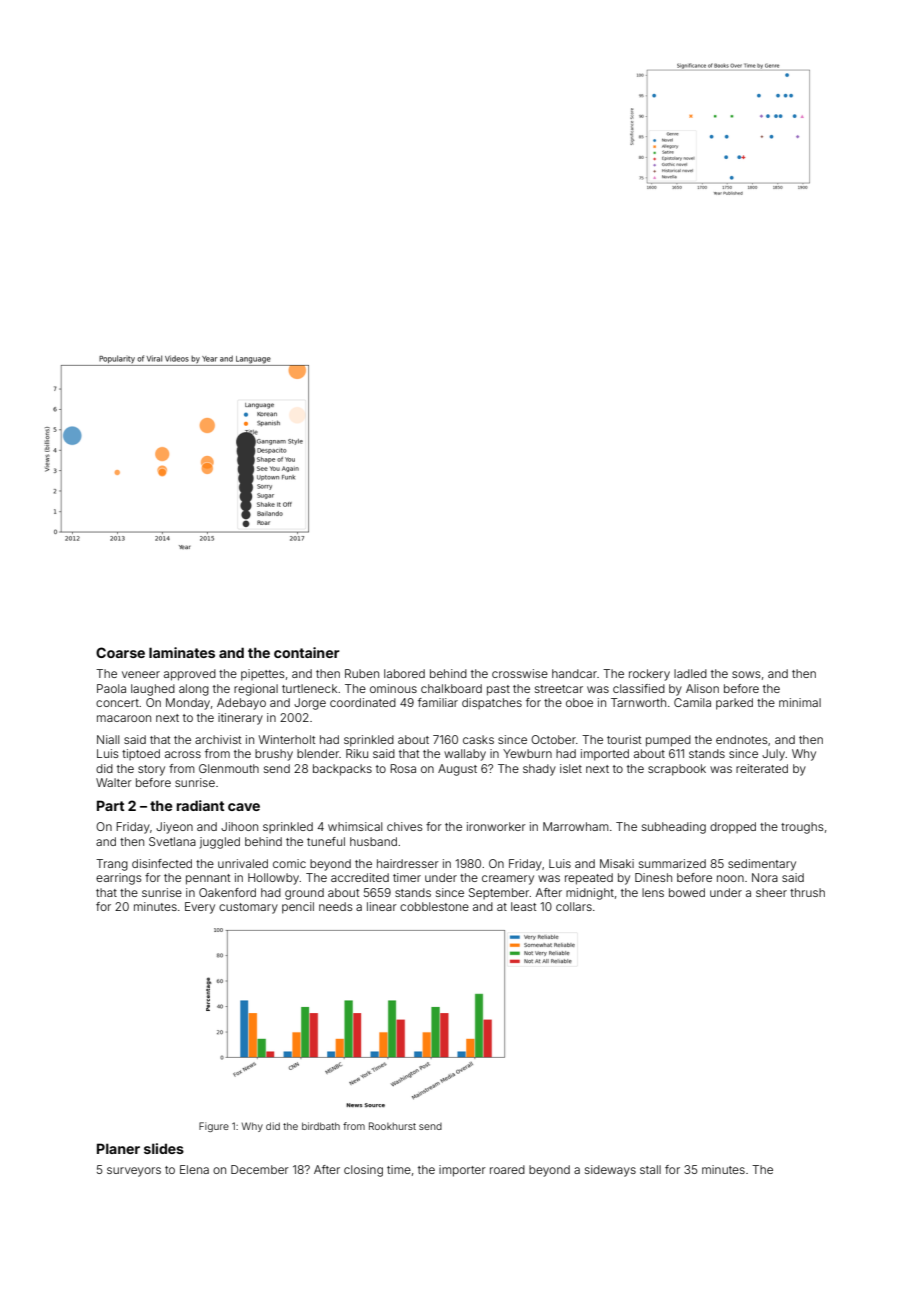 Image resolution: width=924 pixels, height=1308 pixels. Describe the element at coordinates (392, 1126) in the screenshot. I see `Rookhurst` at that location.
